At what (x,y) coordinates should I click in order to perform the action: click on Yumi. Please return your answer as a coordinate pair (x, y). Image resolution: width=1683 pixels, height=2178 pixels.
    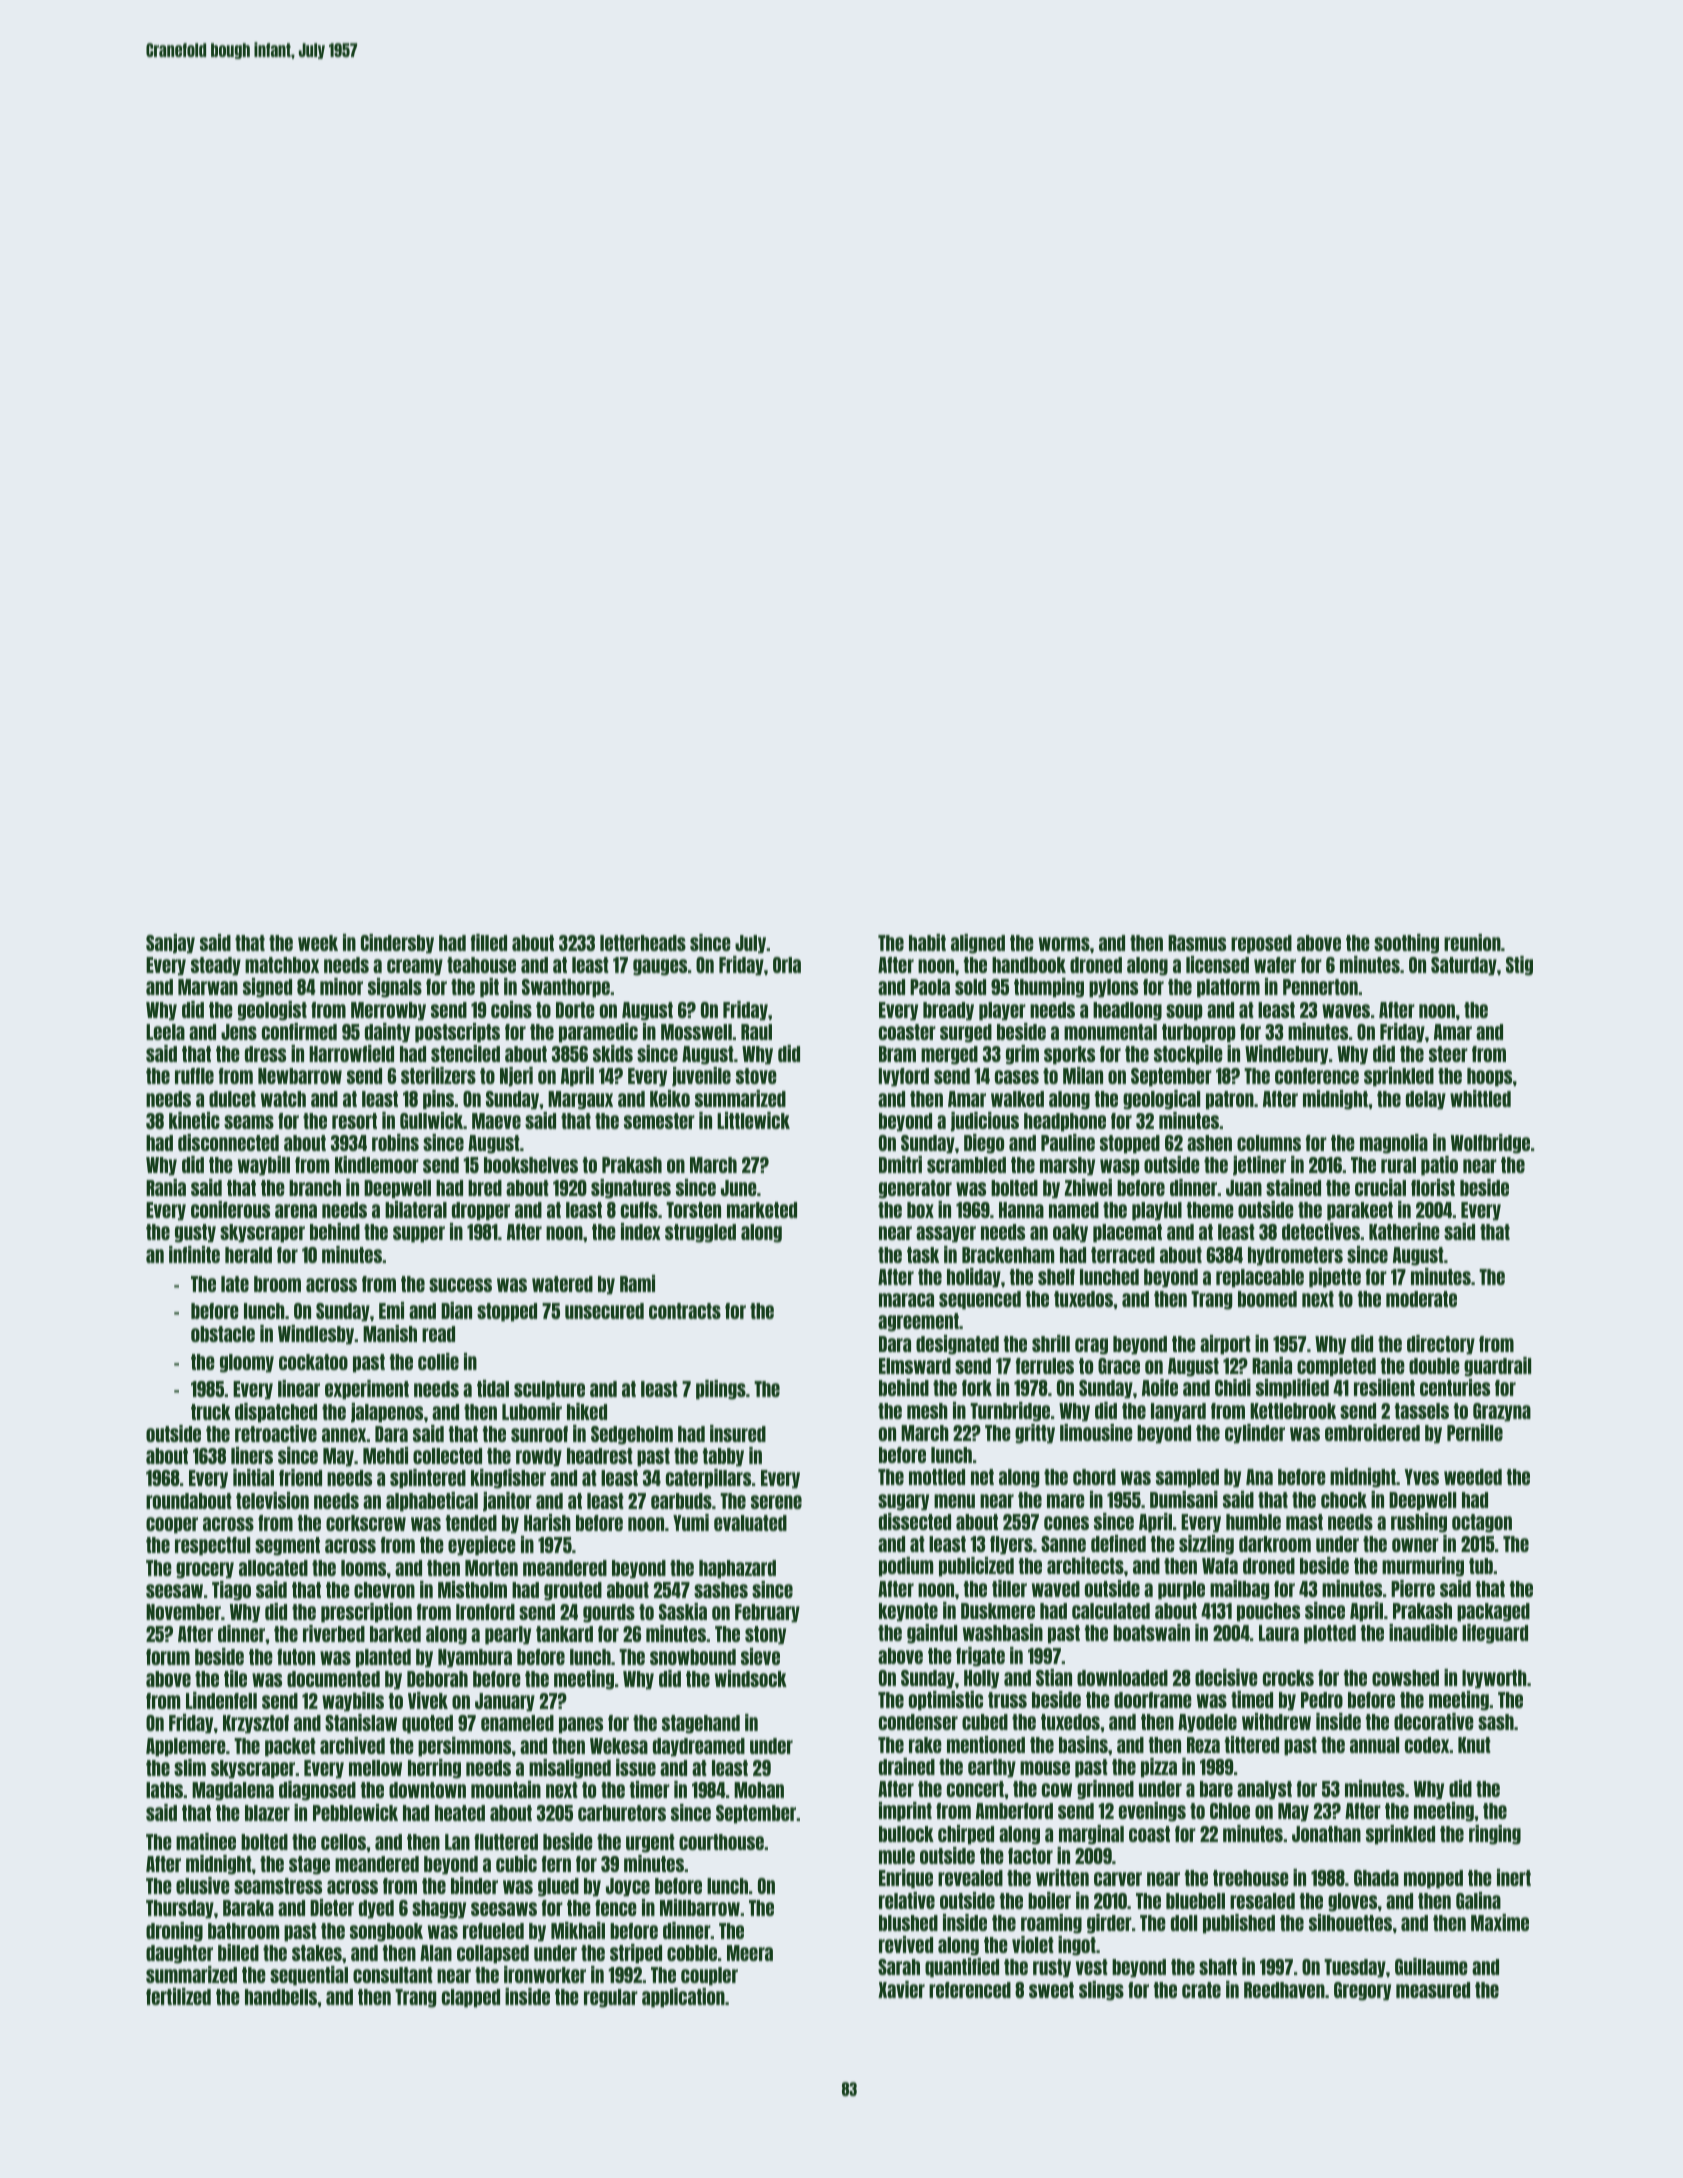
    Looking at the image, I should click on (691, 1522).
